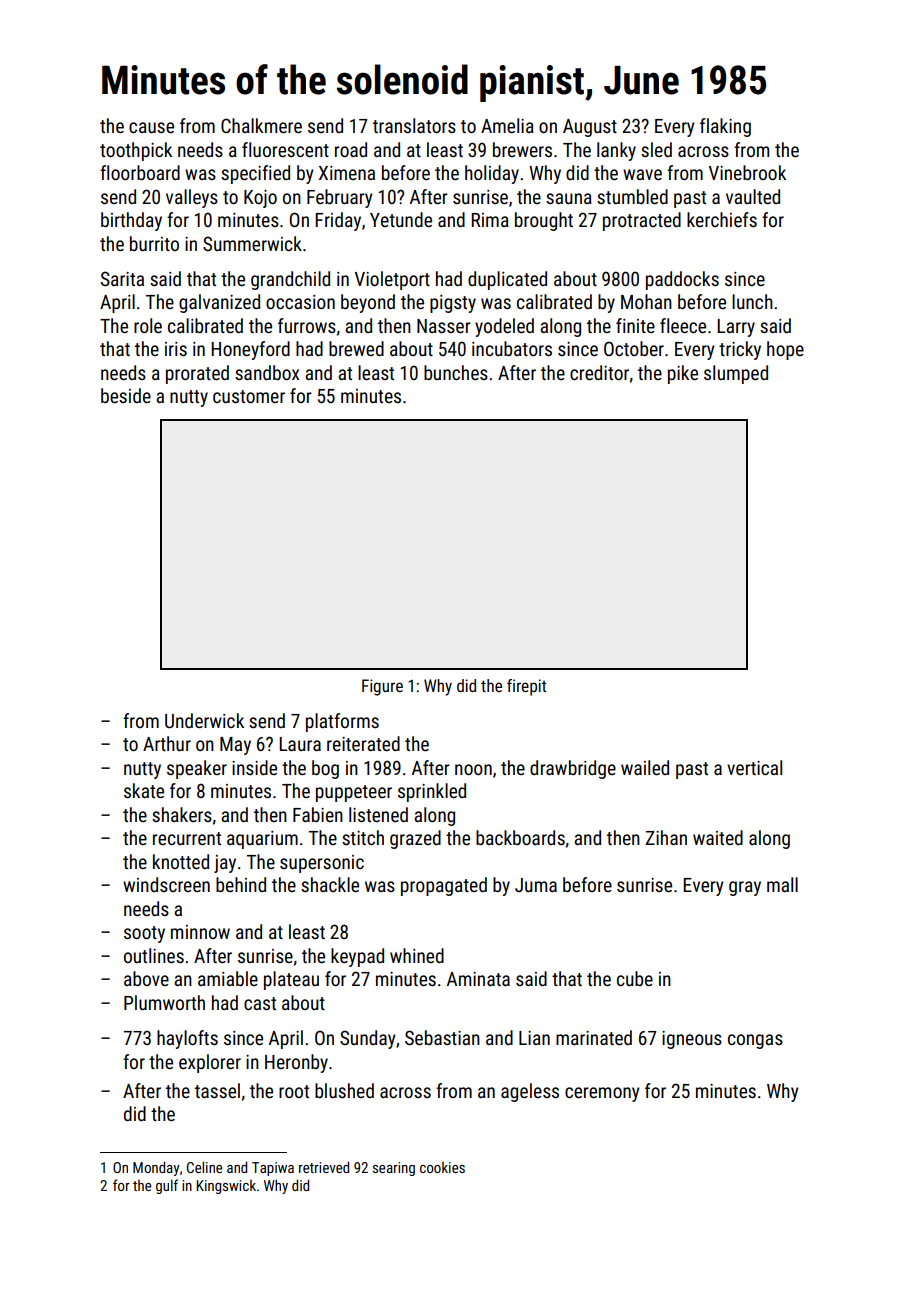 Image resolution: width=908 pixels, height=1316 pixels. I want to click on customer, so click(249, 396).
